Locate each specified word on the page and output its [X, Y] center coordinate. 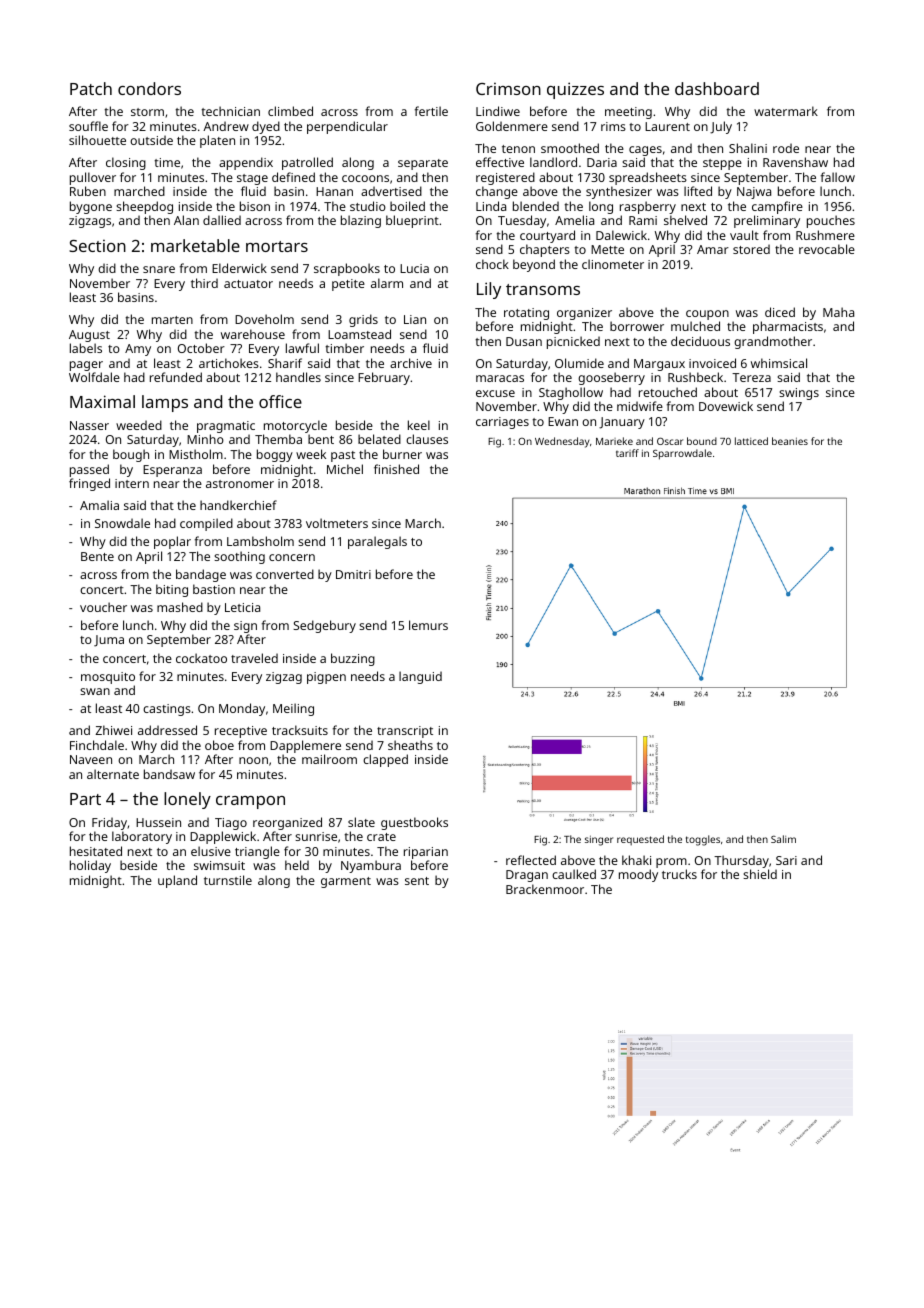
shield [760, 874]
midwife [640, 406]
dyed [266, 127]
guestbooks [414, 823]
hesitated [96, 851]
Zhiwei [113, 730]
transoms [543, 289]
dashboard [717, 88]
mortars [277, 246]
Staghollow [571, 393]
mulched [695, 326]
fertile [431, 111]
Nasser [89, 425]
